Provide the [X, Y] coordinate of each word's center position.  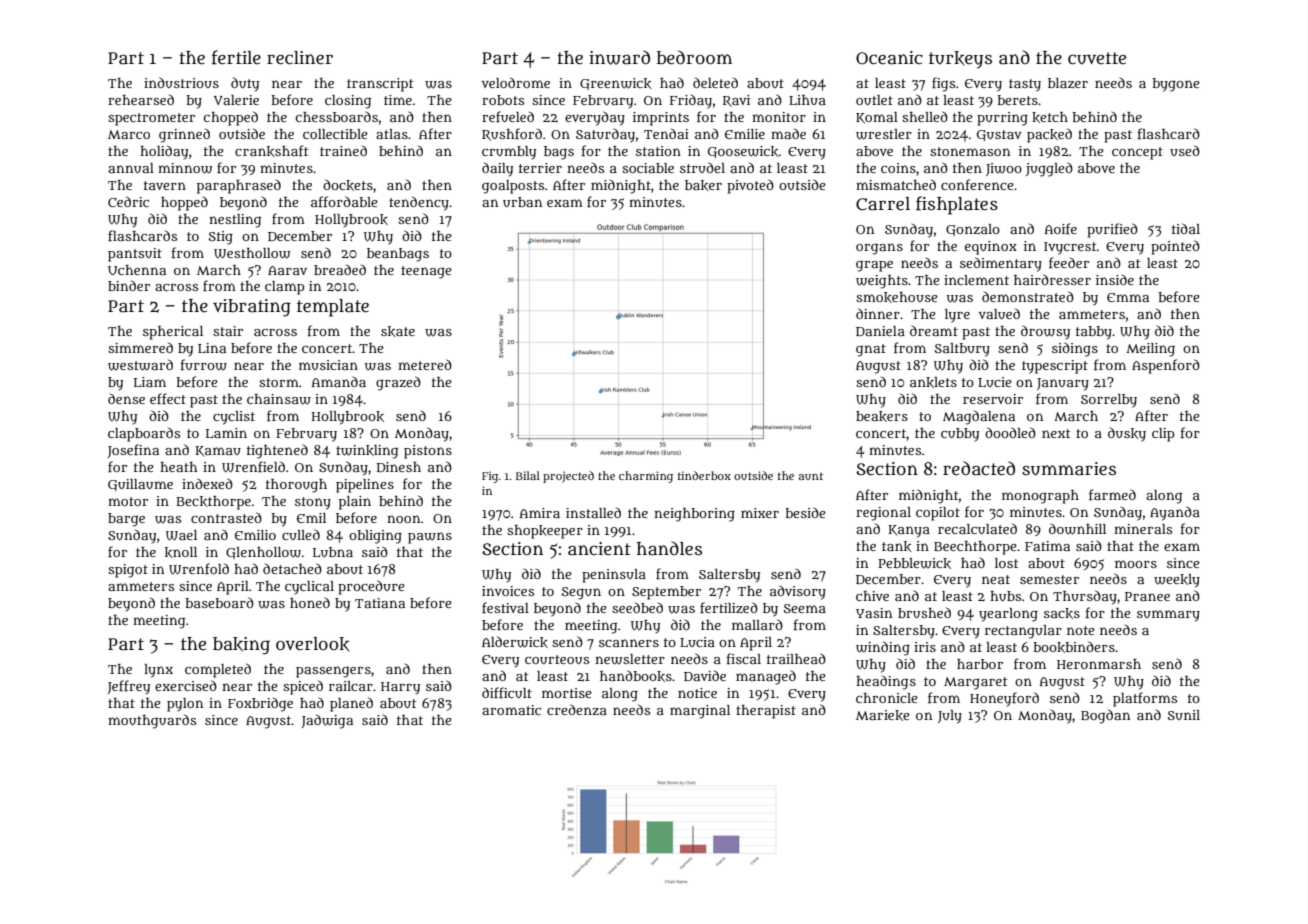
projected [568, 477]
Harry [400, 688]
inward [619, 57]
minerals [1143, 529]
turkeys [960, 60]
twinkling [367, 452]
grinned [184, 135]
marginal [700, 712]
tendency [419, 203]
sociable [648, 168]
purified [1112, 230]
